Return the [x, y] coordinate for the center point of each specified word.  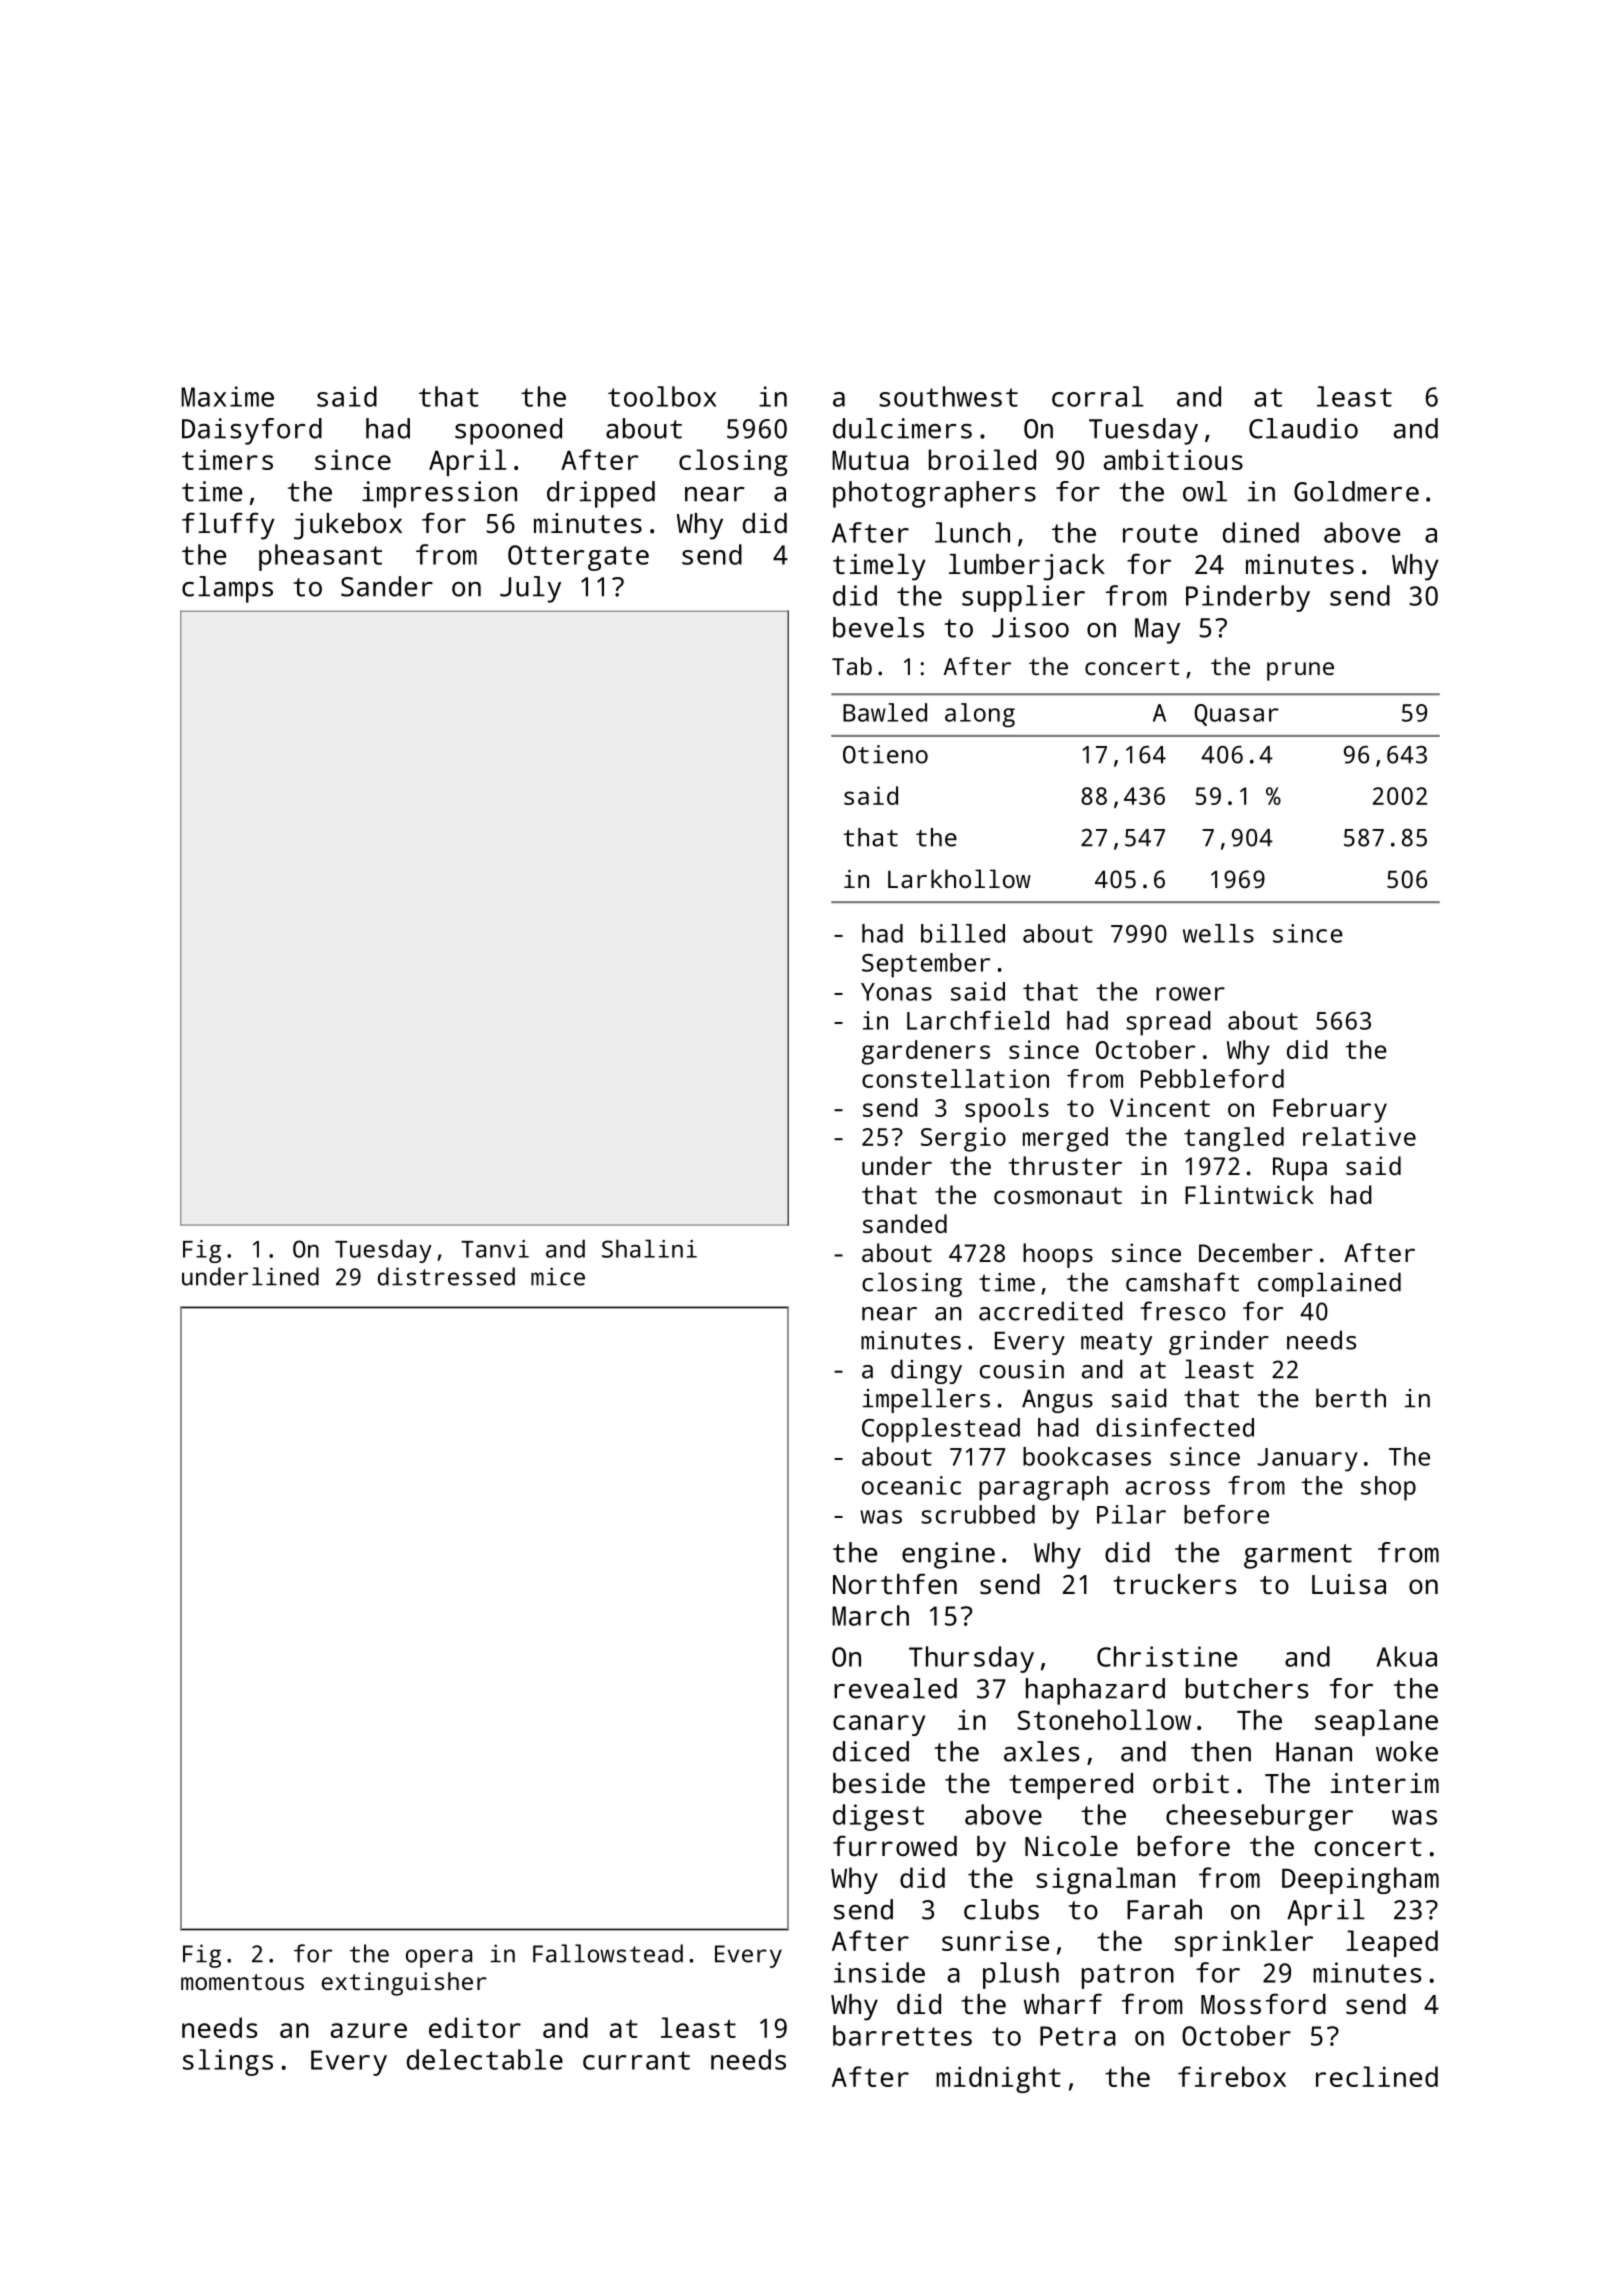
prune [1300, 671]
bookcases [1087, 1456]
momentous [242, 1982]
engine [948, 1555]
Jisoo [1030, 627]
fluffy [228, 526]
